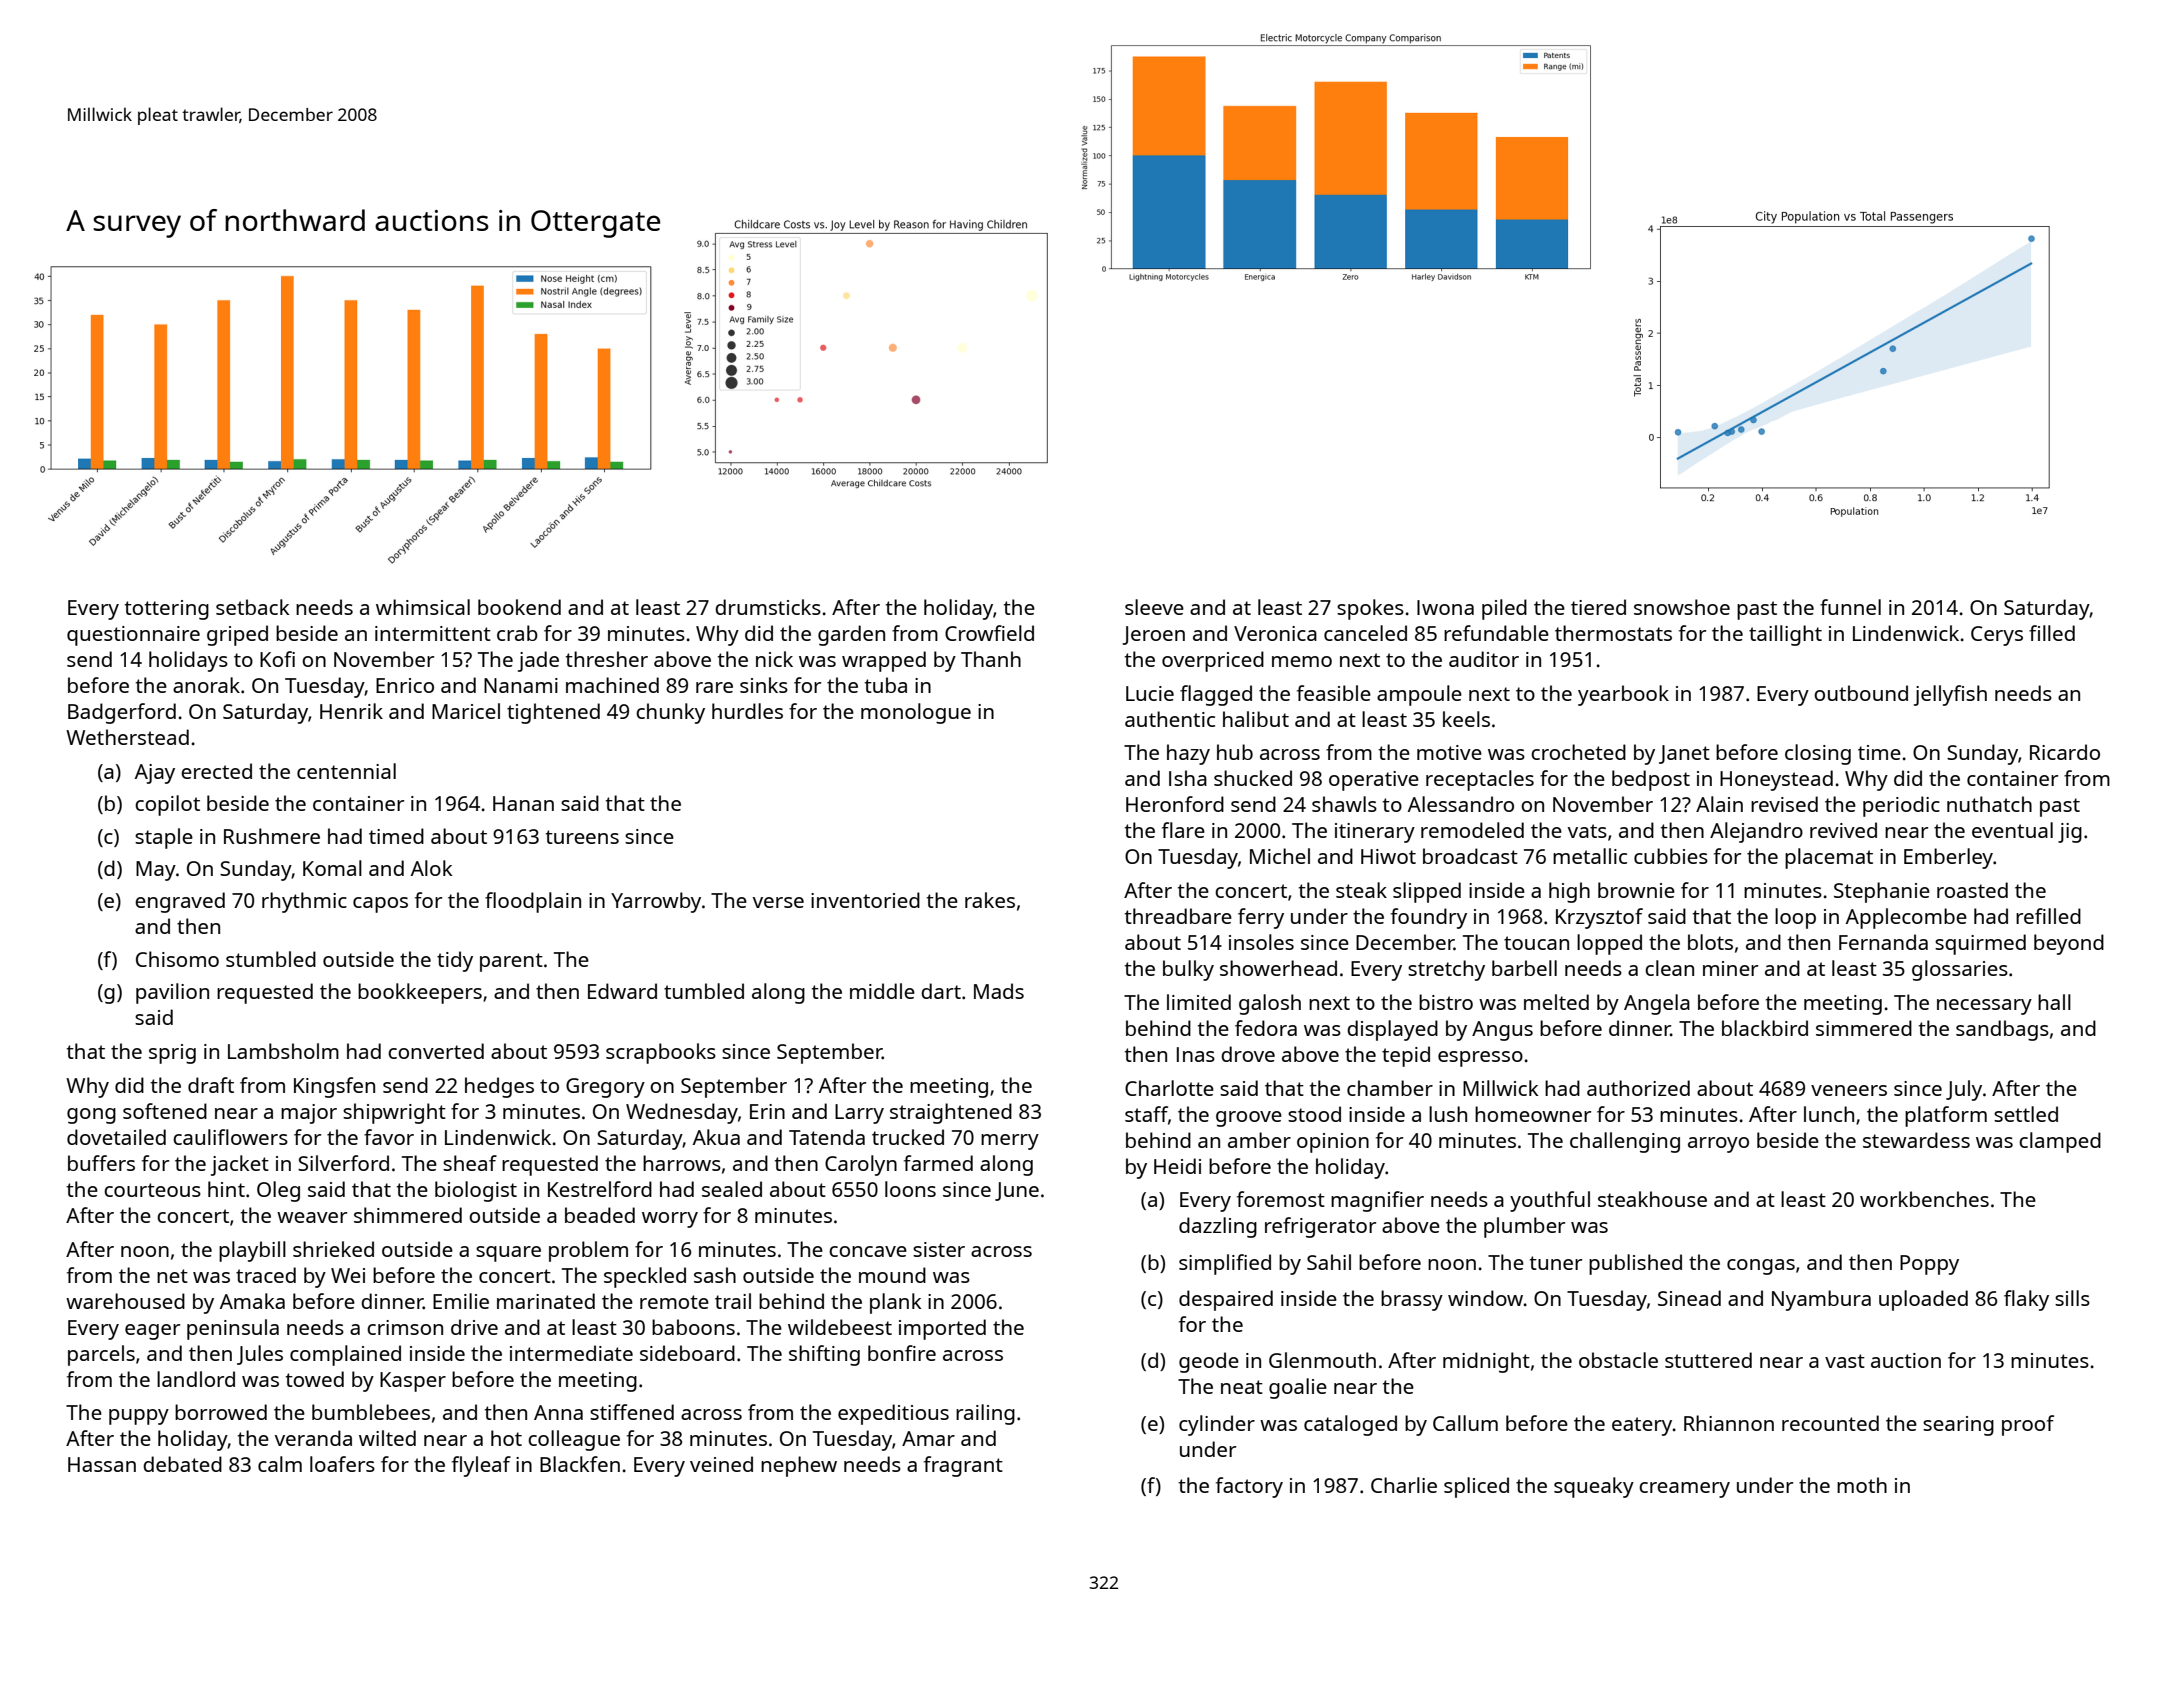 This document has height=1683, width=2178. Describe the element at coordinates (747, 711) in the document. I see `hurdles` at that location.
